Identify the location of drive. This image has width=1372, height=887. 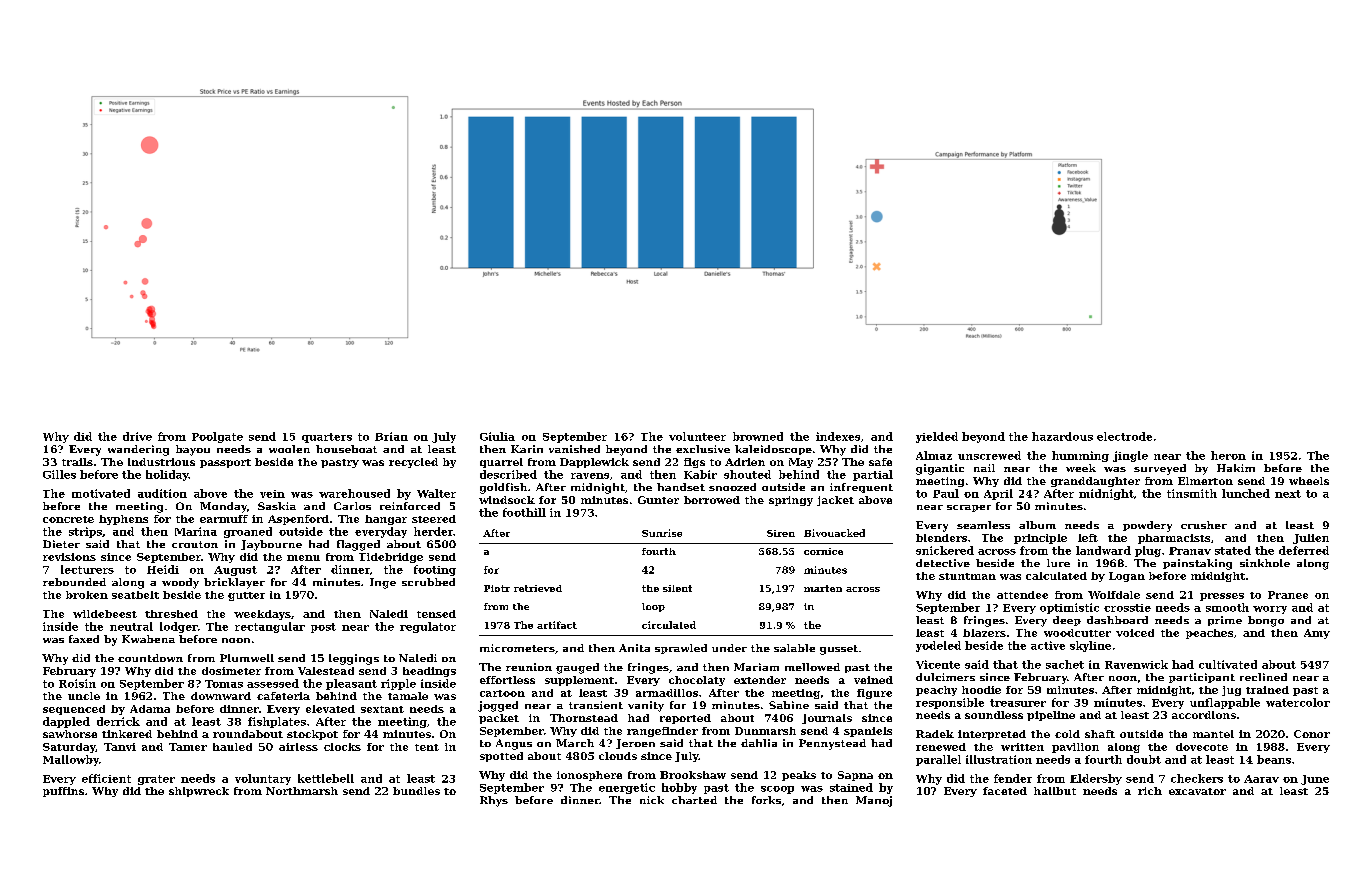
(137, 436).
